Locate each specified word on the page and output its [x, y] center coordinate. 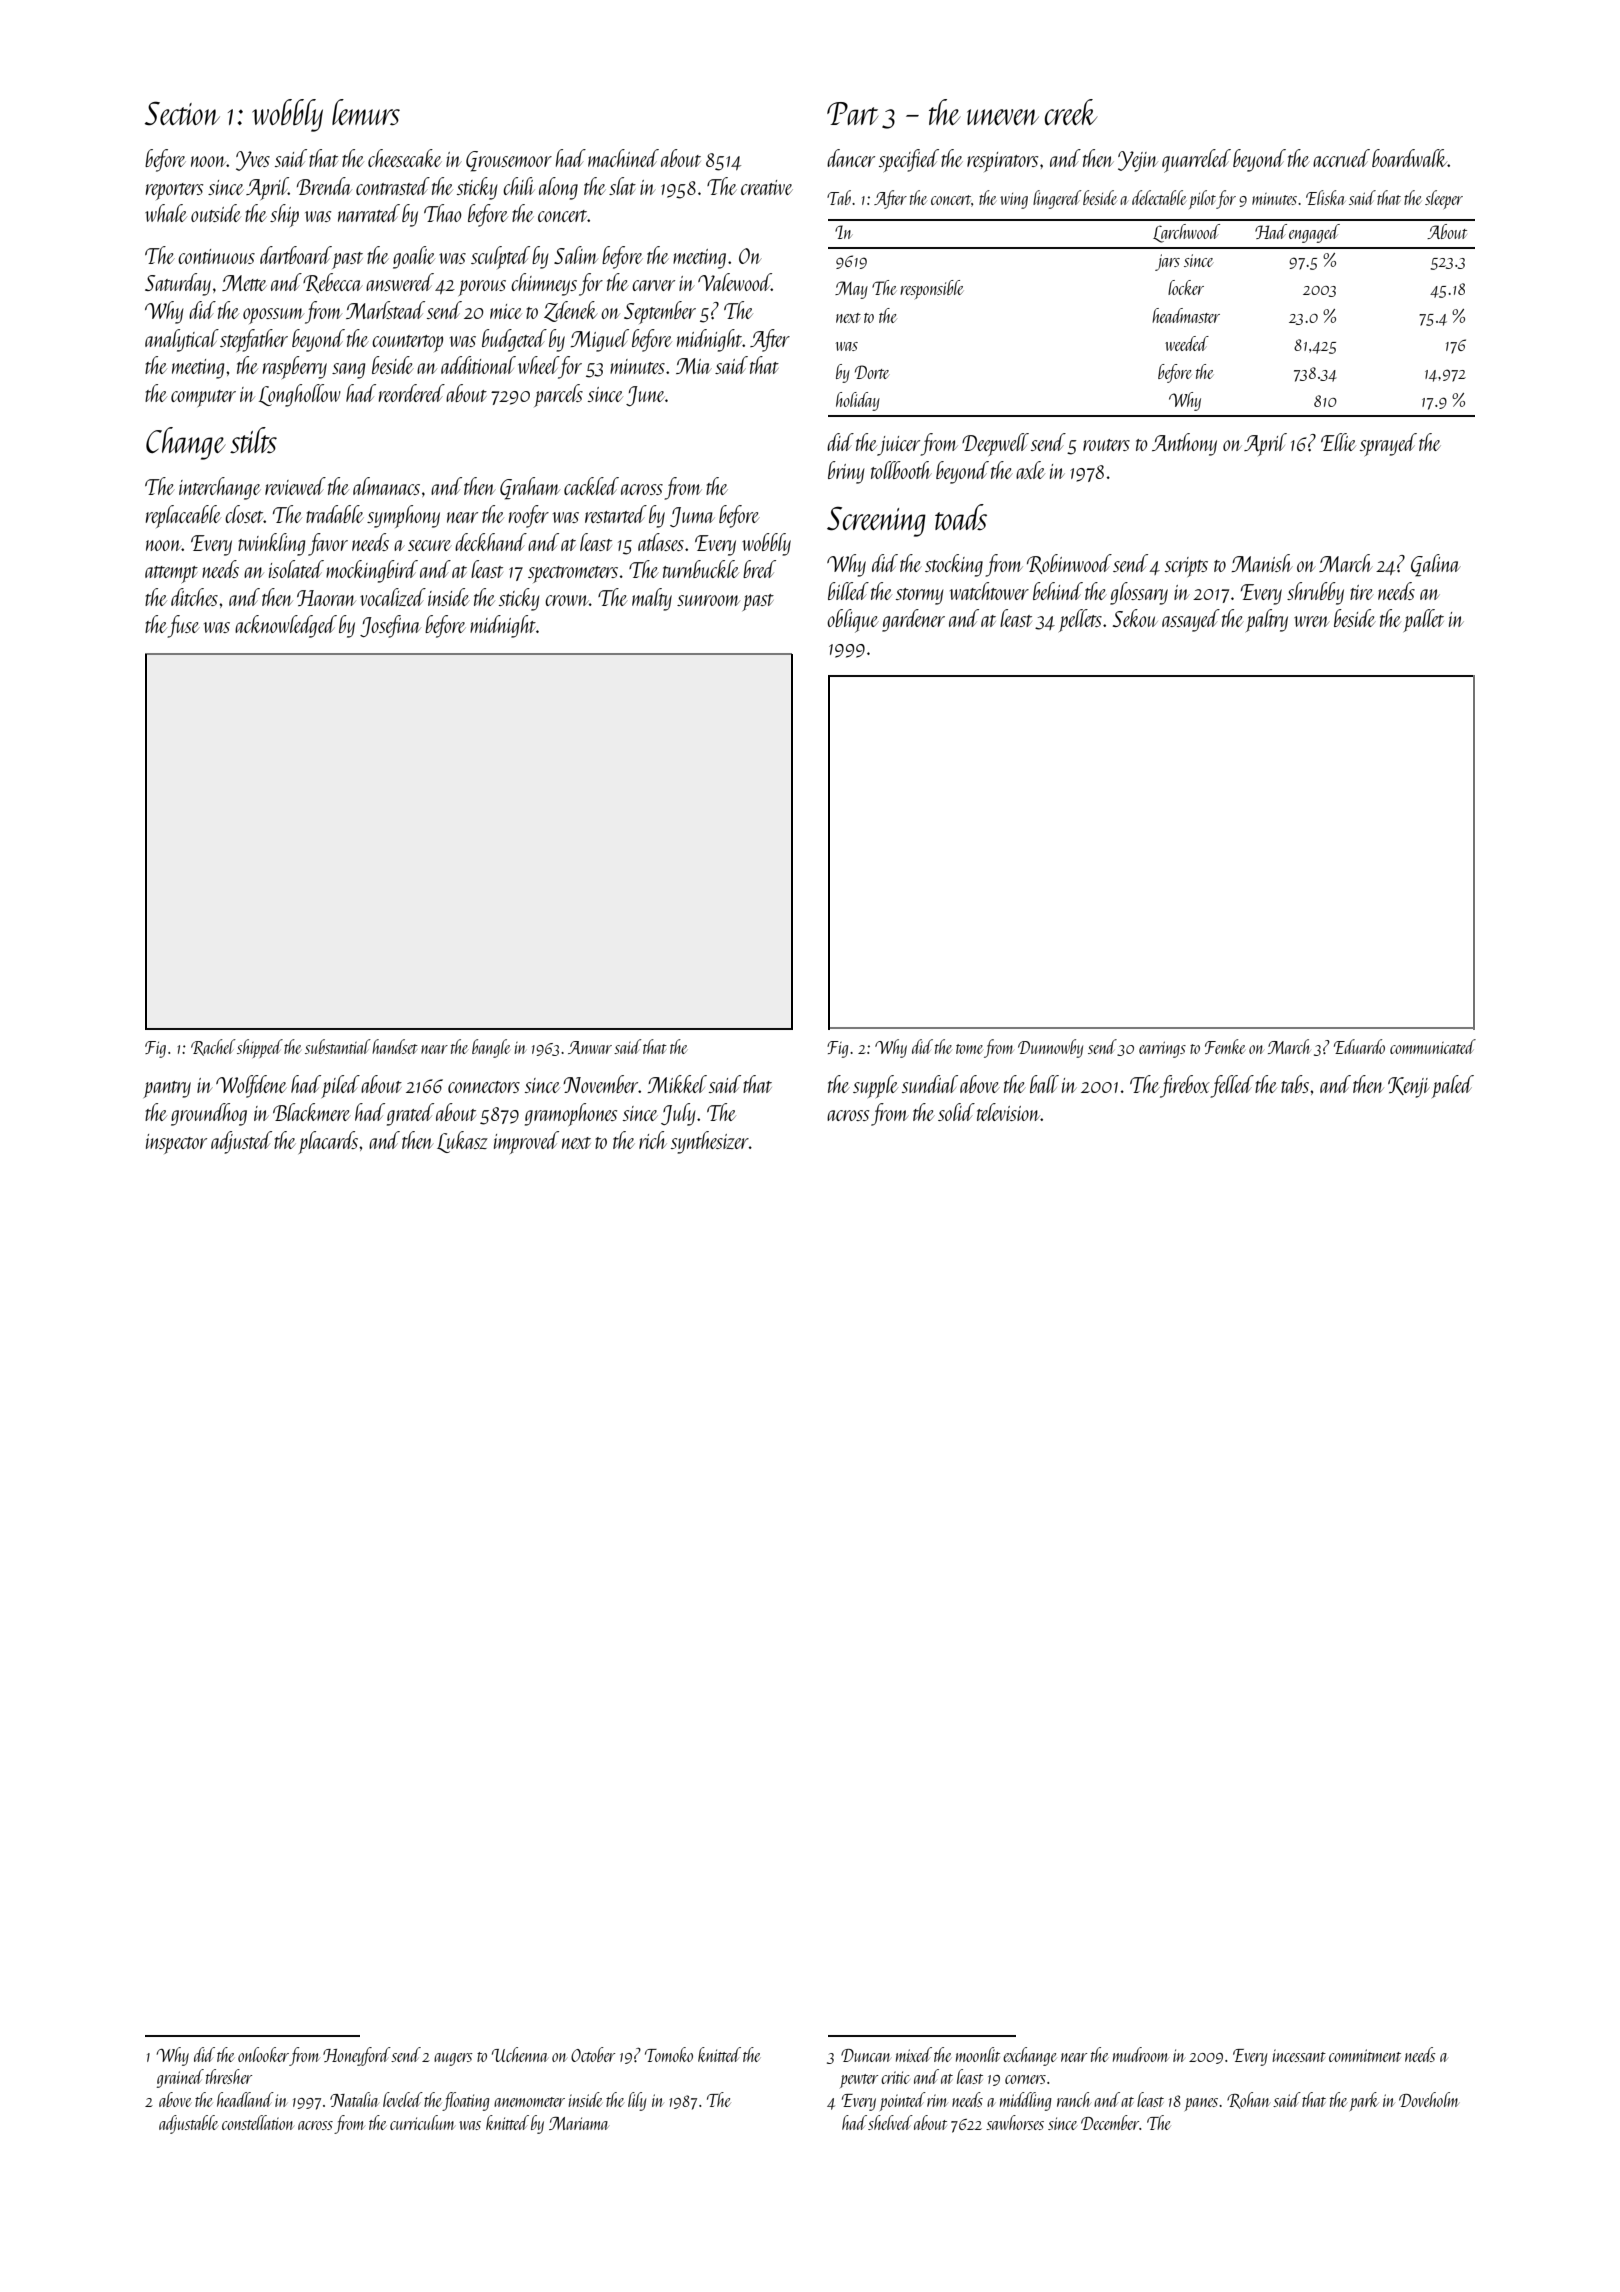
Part [852, 113]
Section [182, 113]
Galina [1436, 565]
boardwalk [1410, 158]
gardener [913, 620]
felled [1232, 1086]
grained [180, 2078]
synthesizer [710, 1142]
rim [937, 2100]
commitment [1365, 2055]
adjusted [241, 1142]
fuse [184, 626]
